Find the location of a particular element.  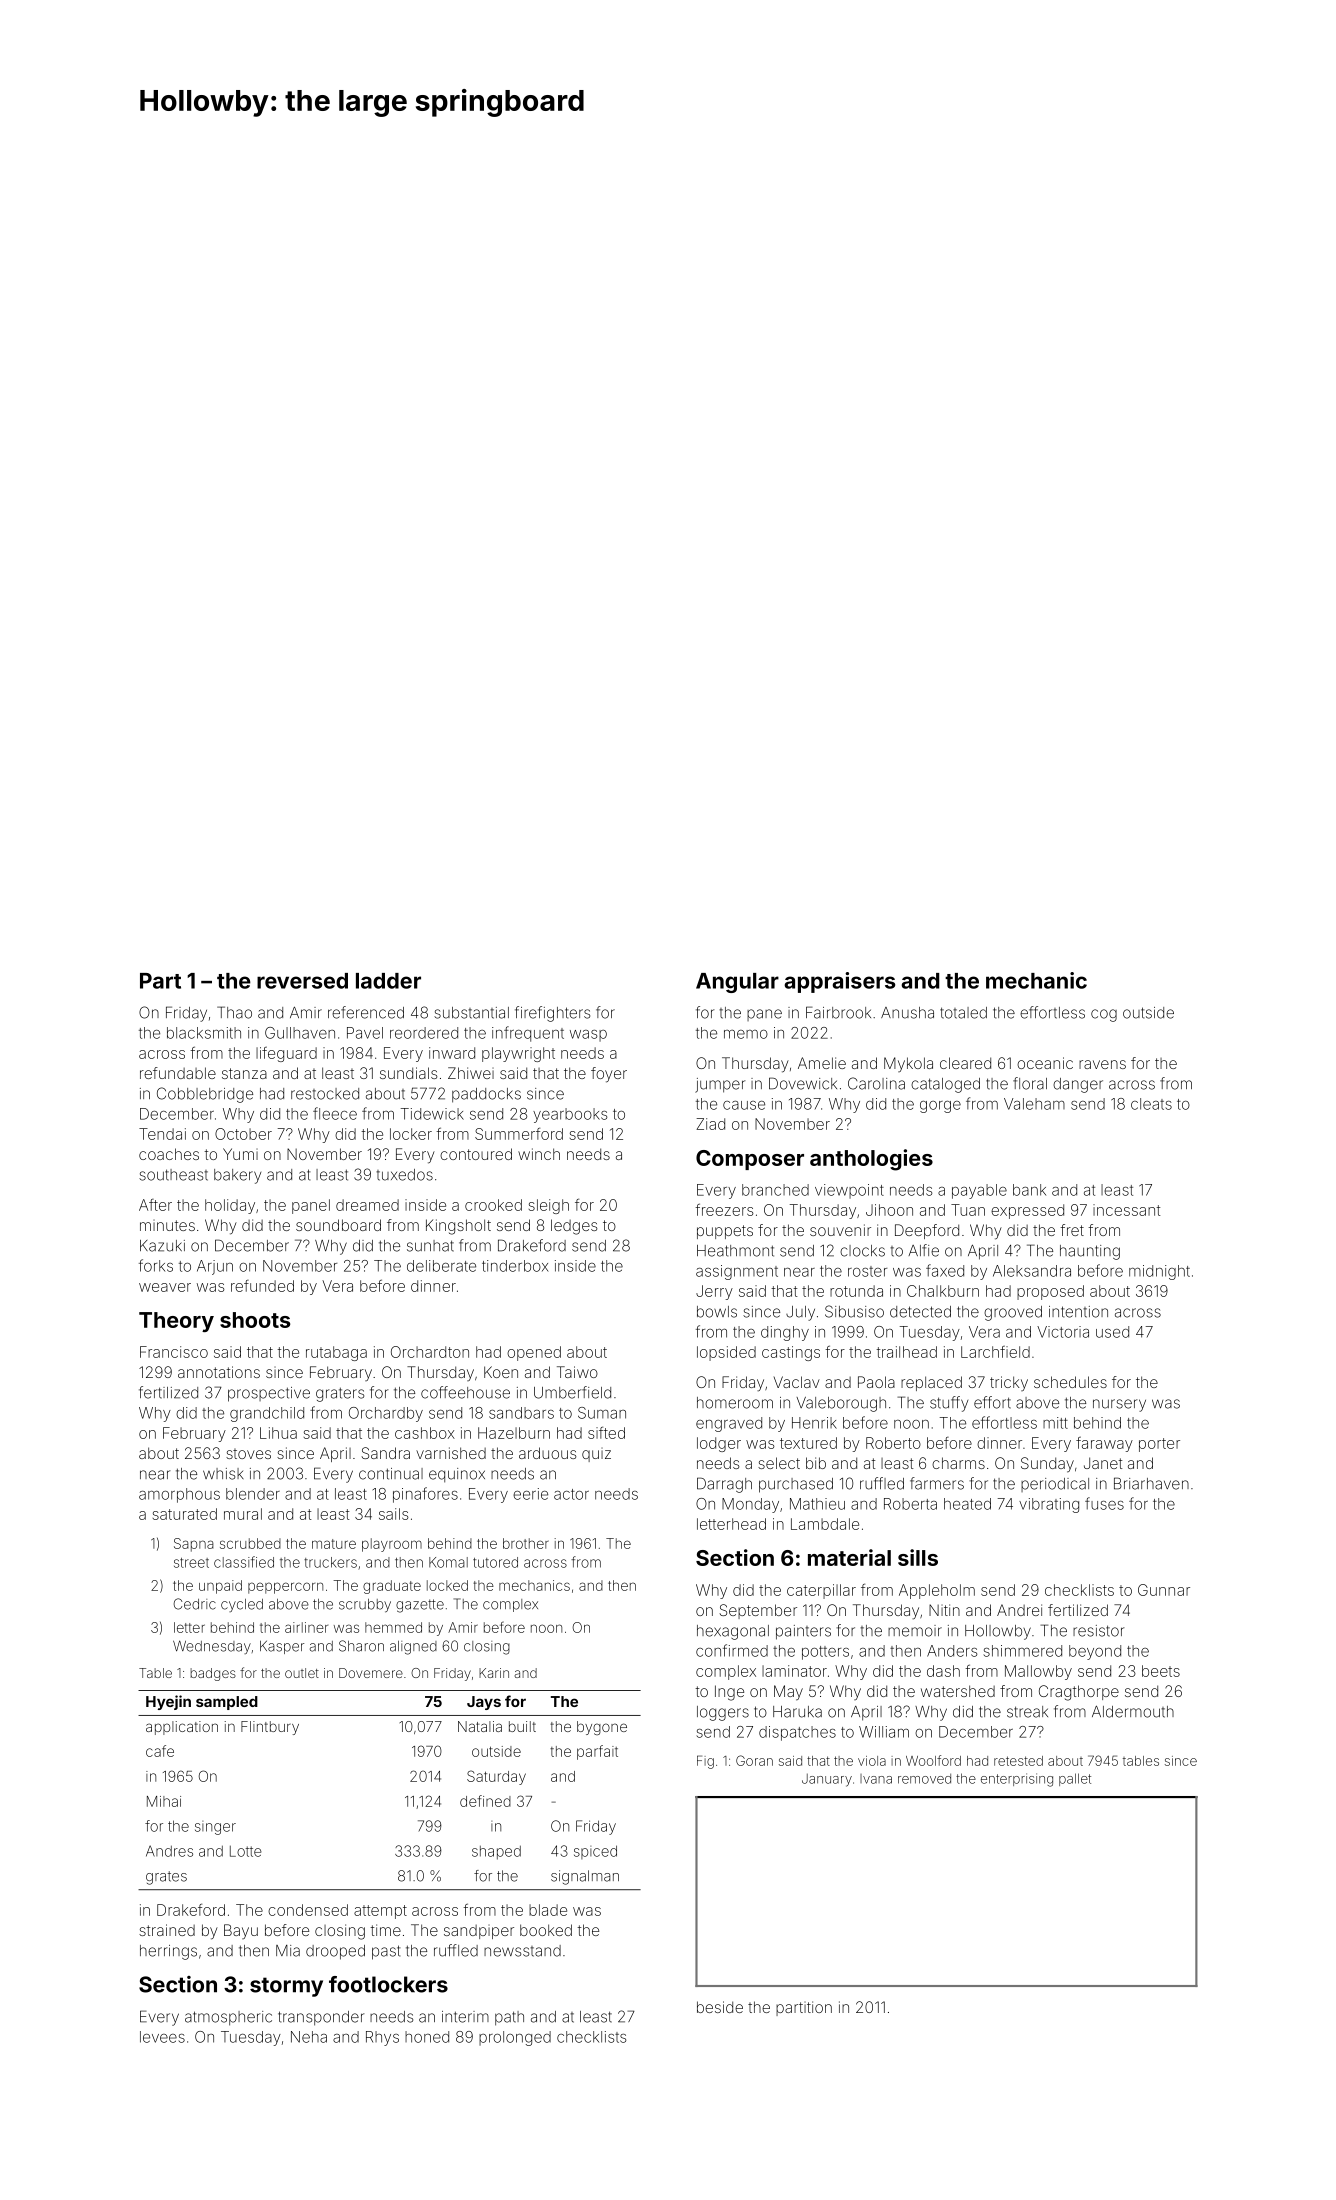

lodger is located at coordinates (719, 1444).
